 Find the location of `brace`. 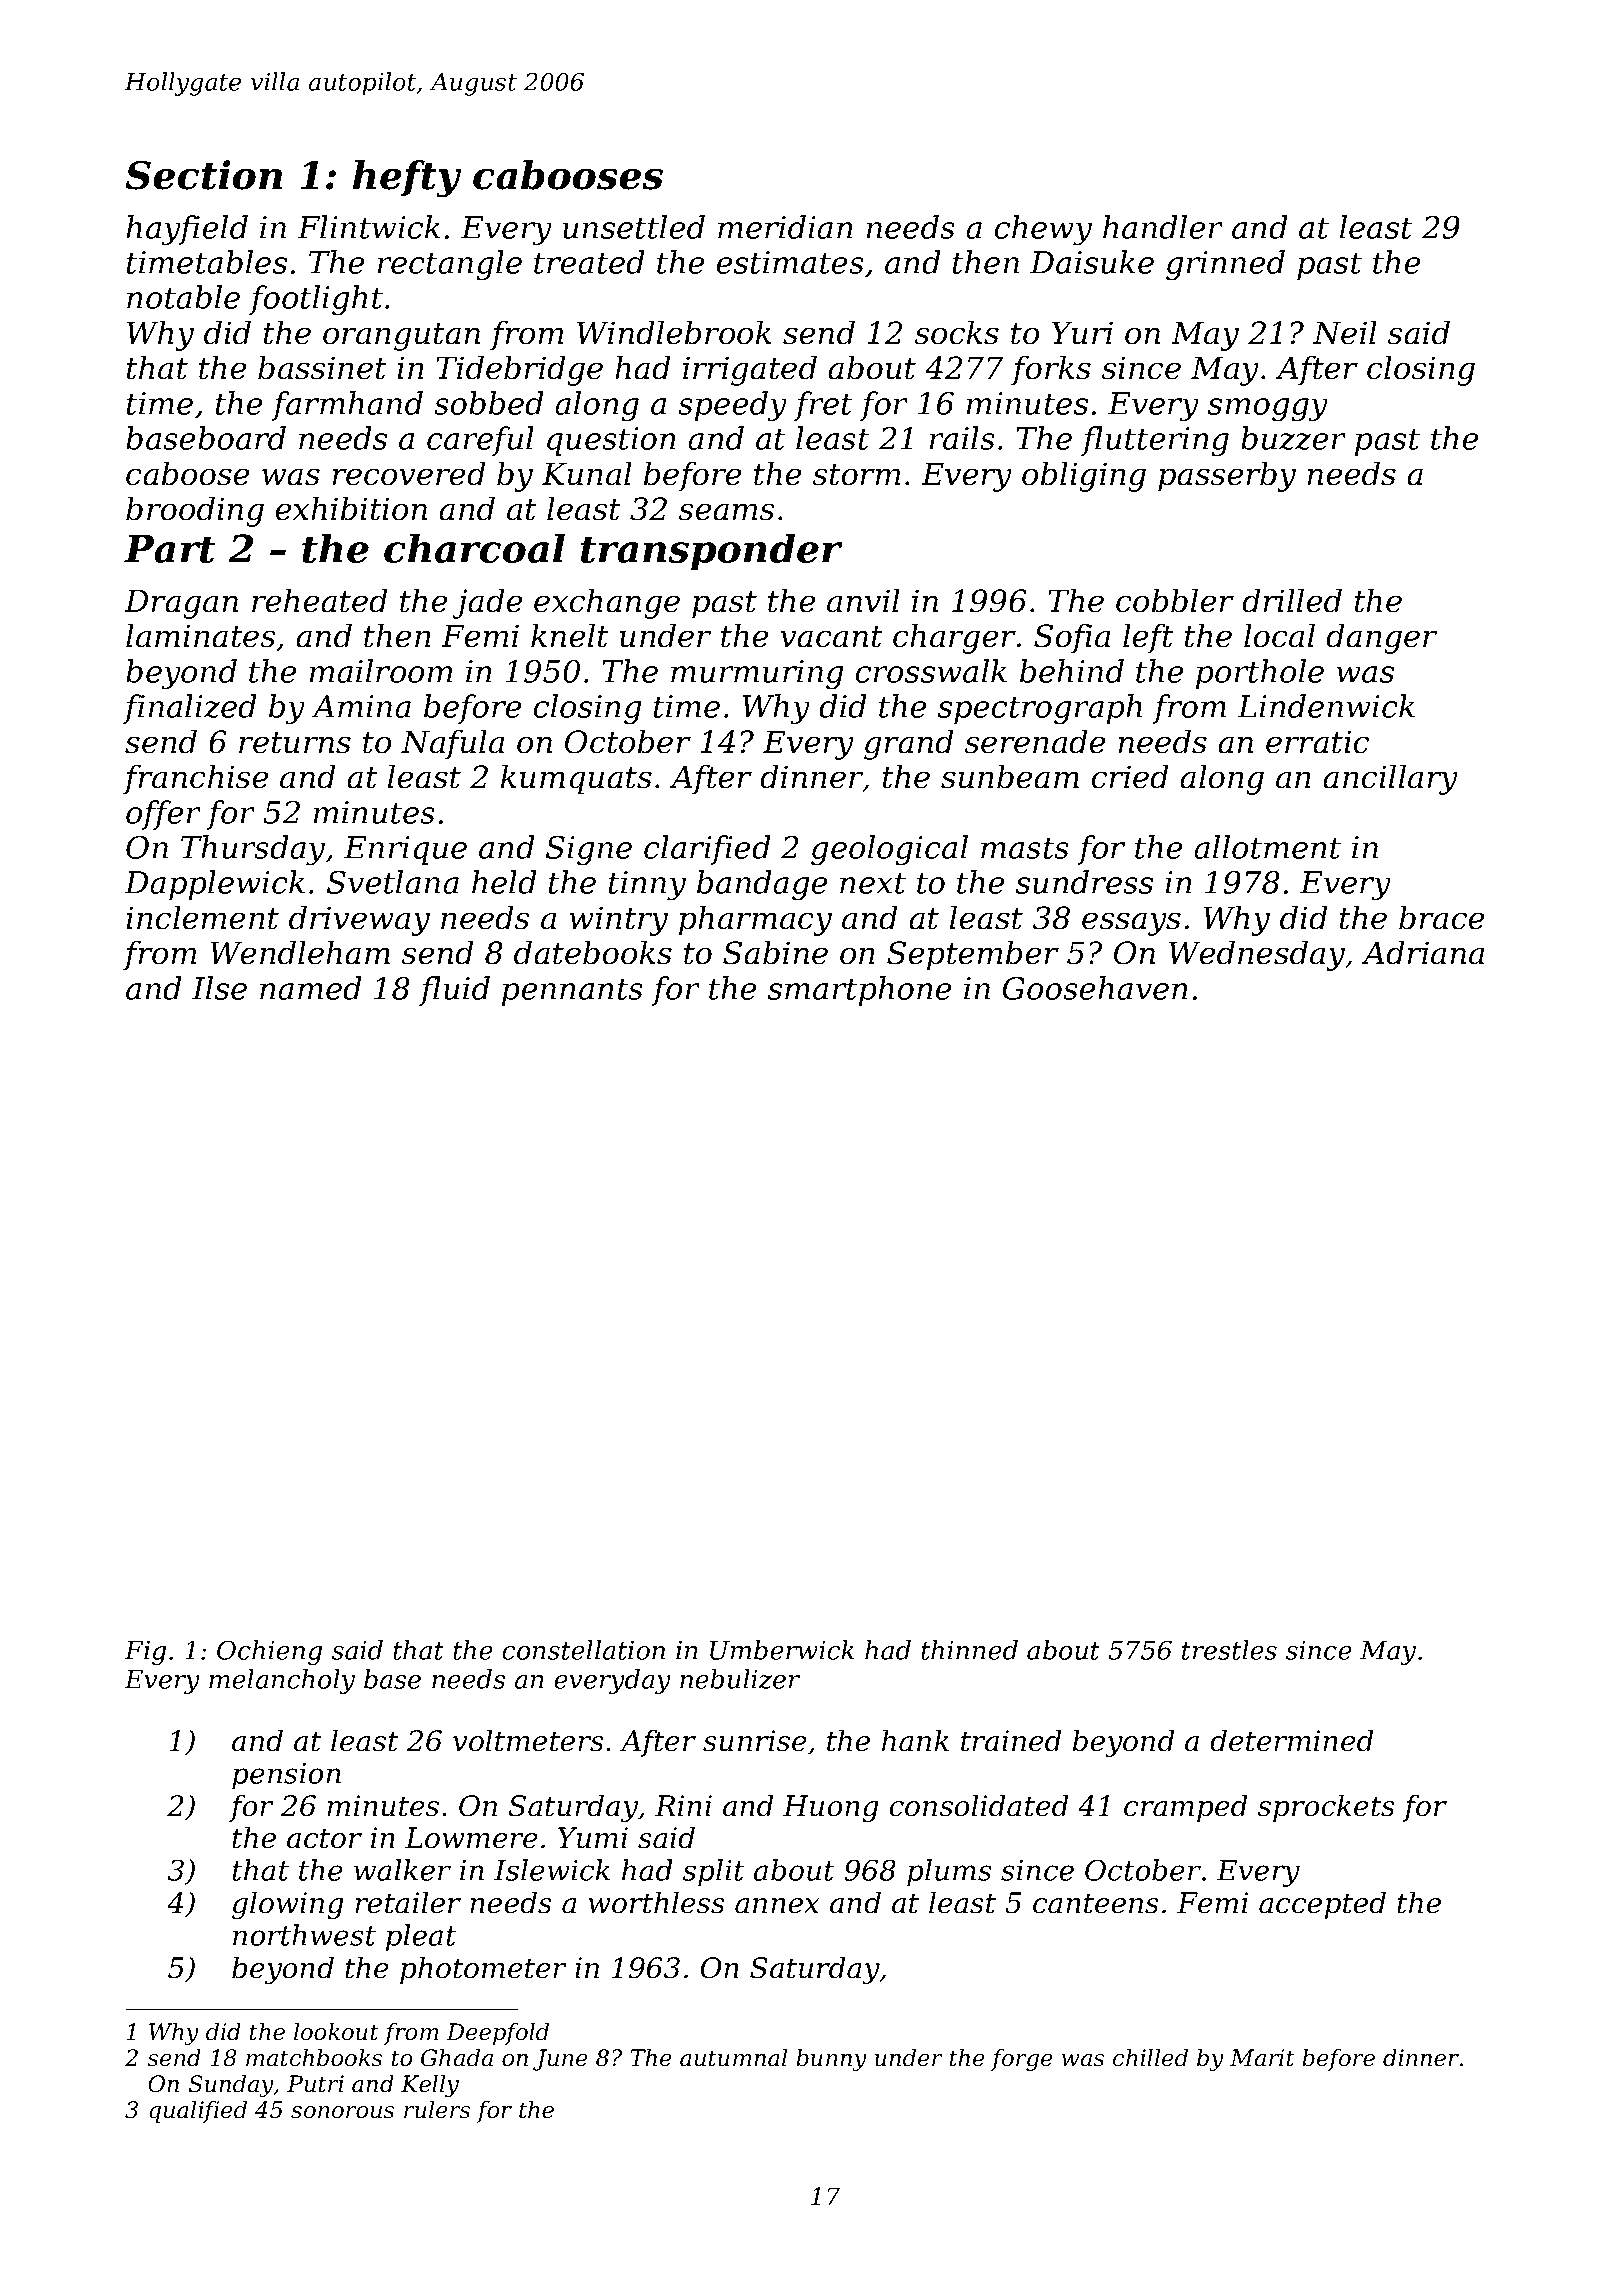

brace is located at coordinates (1441, 917).
